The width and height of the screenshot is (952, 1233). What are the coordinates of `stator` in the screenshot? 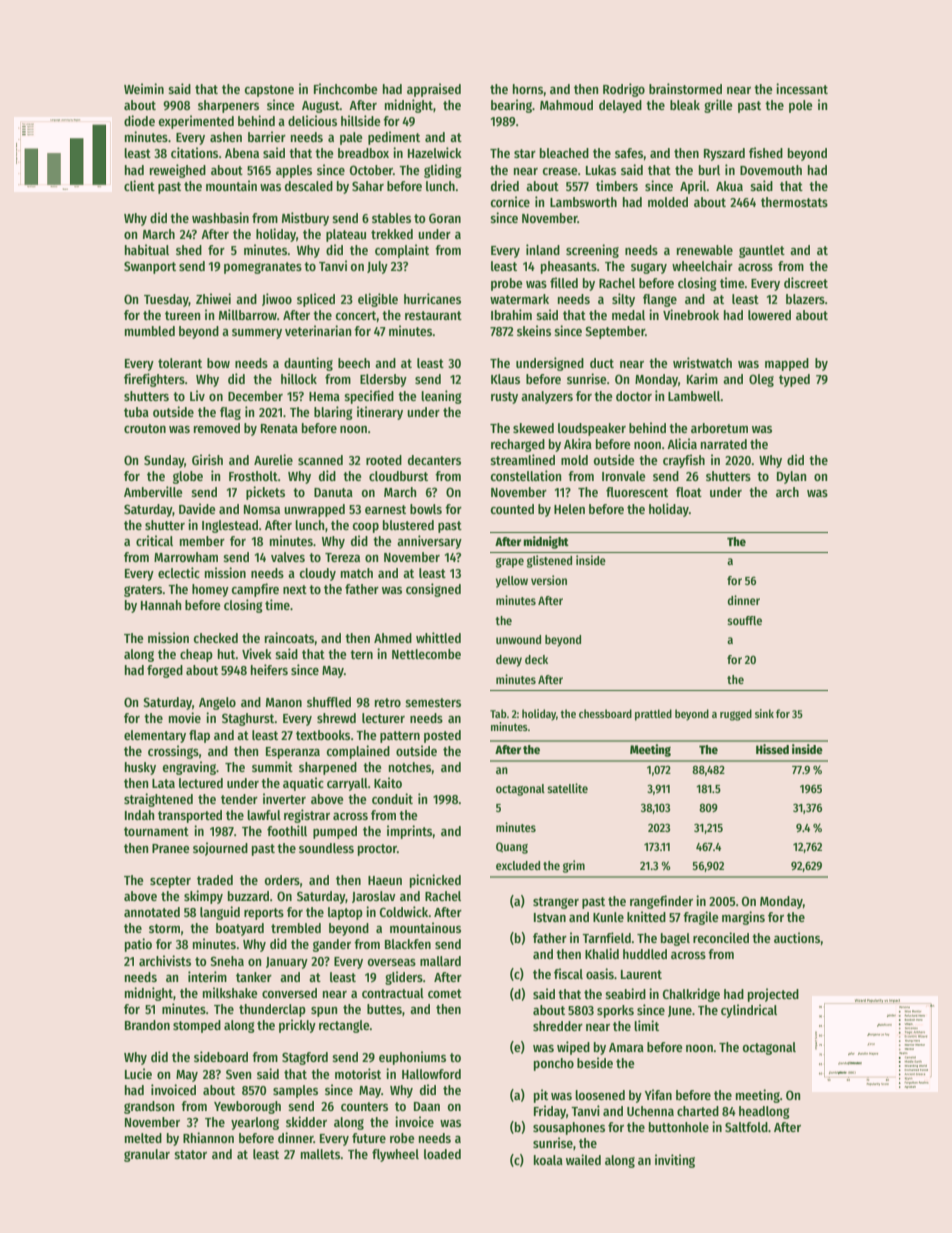 It's located at (190, 1154).
